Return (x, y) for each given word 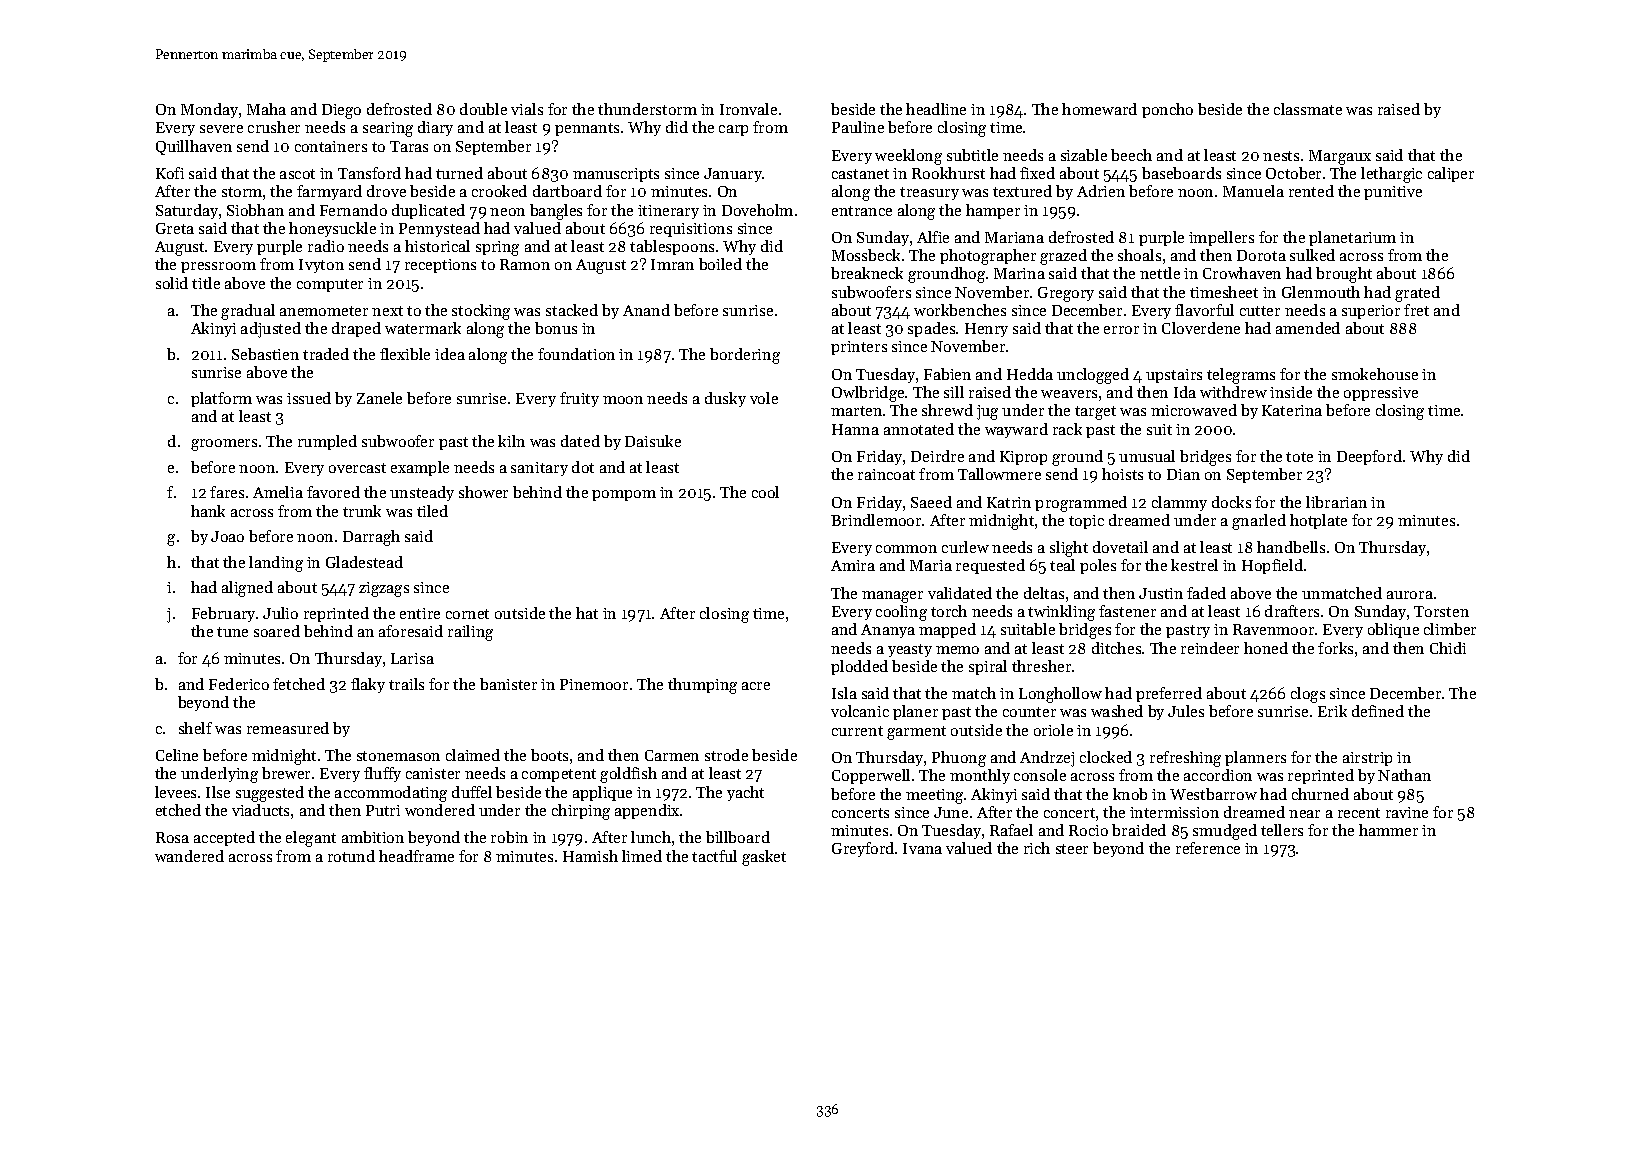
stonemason (398, 756)
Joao (227, 536)
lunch (651, 837)
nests (1281, 156)
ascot (297, 174)
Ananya (888, 631)
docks (1231, 502)
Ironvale (748, 109)
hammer (1388, 830)
